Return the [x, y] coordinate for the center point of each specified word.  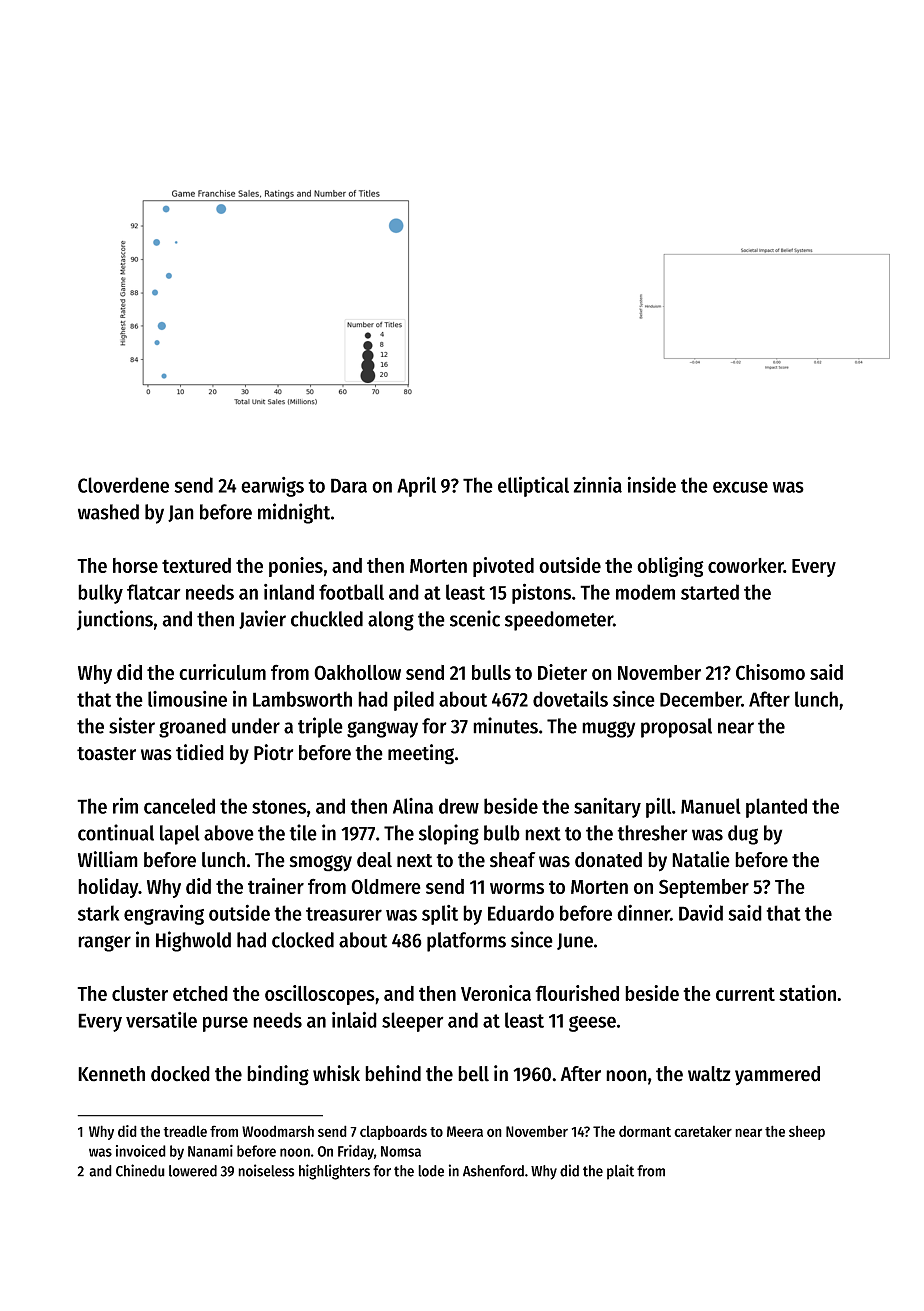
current [745, 994]
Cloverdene [123, 485]
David [701, 912]
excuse [740, 487]
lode [431, 1171]
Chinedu [140, 1170]
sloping [449, 834]
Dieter [562, 672]
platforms [466, 942]
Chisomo [770, 672]
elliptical [533, 486]
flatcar [154, 592]
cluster [140, 993]
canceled [179, 806]
